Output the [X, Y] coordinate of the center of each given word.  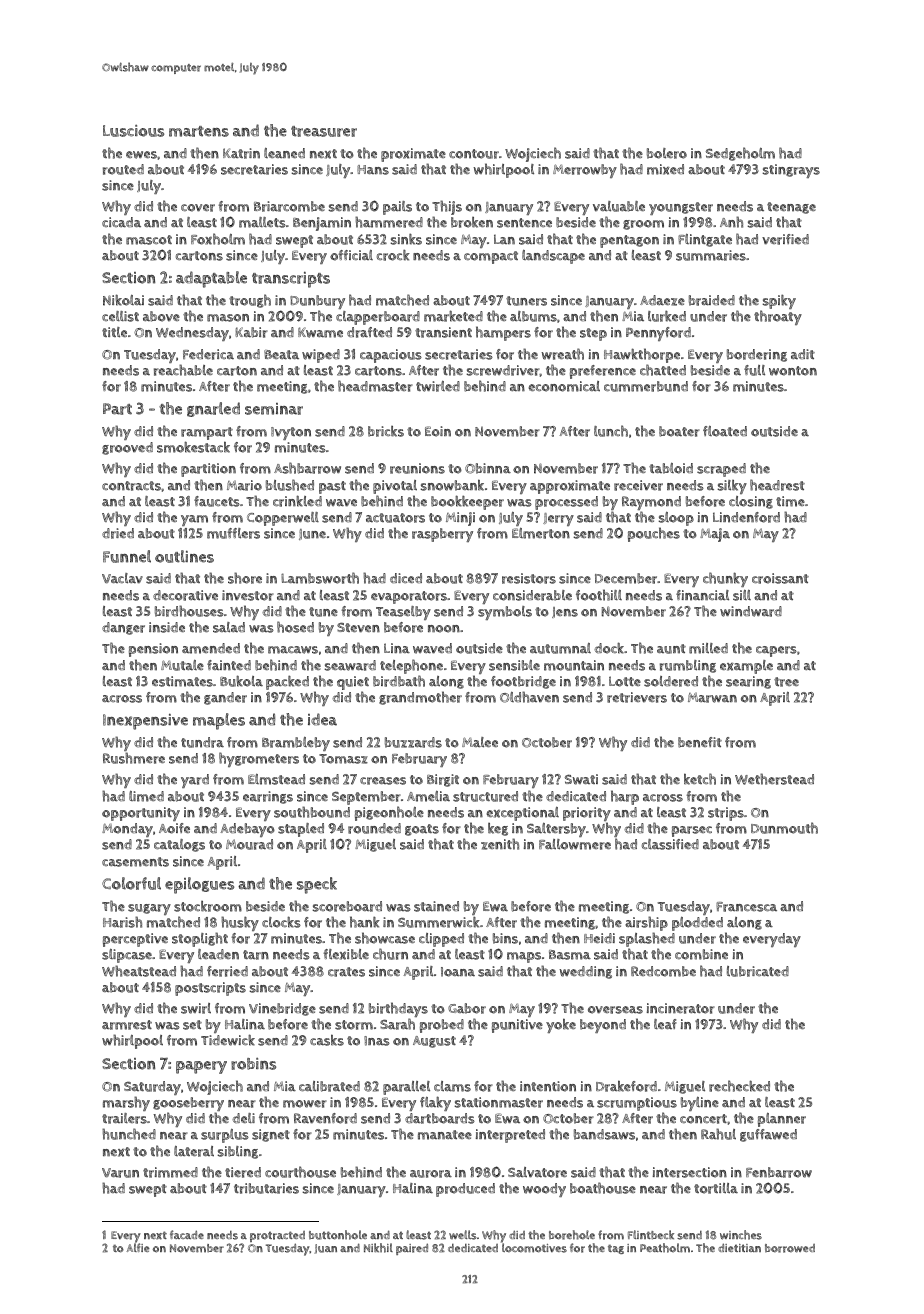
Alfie [138, 1247]
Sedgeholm [740, 154]
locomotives [534, 1248]
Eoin [438, 431]
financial [702, 595]
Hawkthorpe [642, 355]
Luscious [133, 131]
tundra [202, 742]
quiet [353, 683]
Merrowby [585, 171]
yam [194, 520]
